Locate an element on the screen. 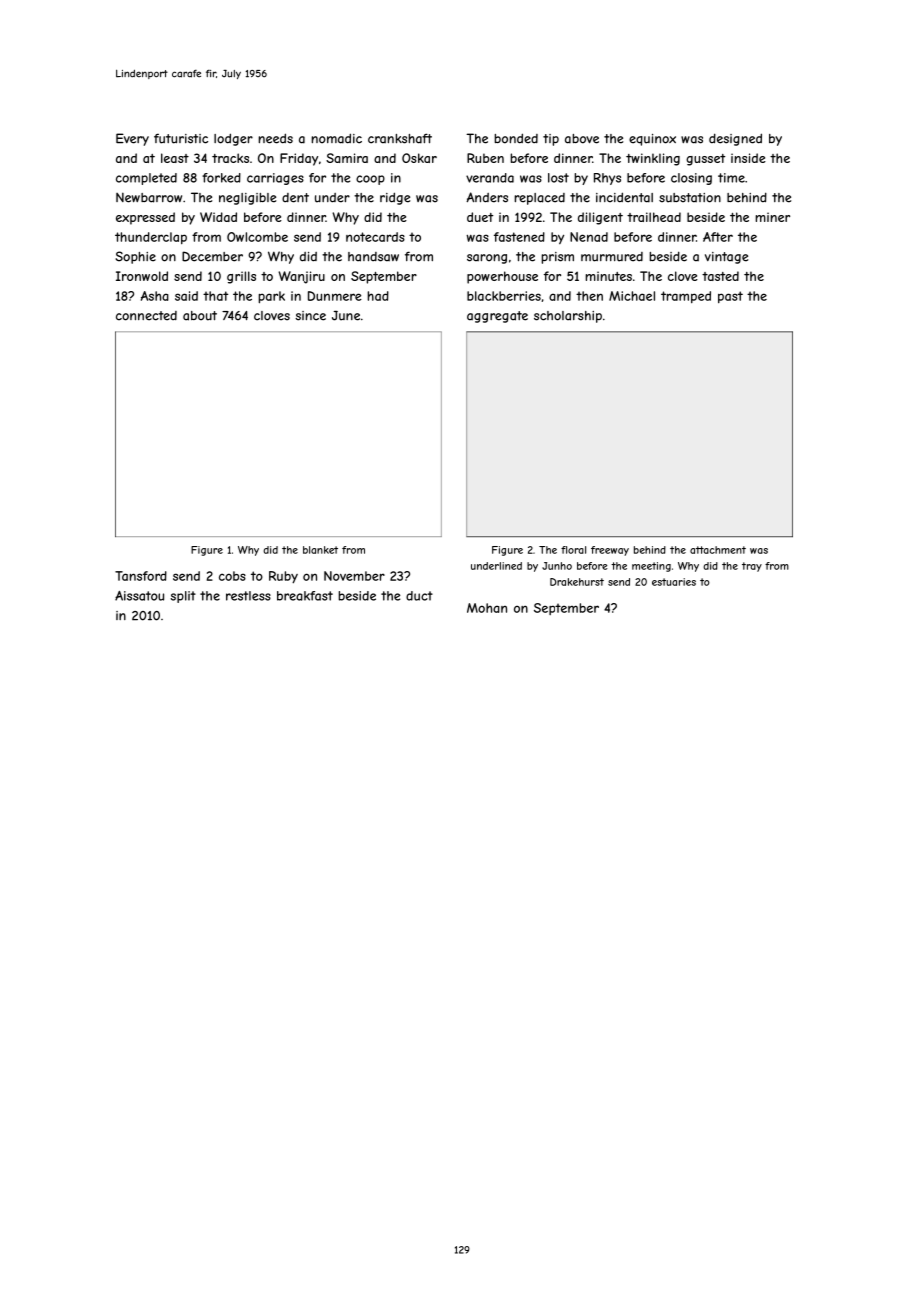 Image resolution: width=908 pixels, height=1316 pixels. futuristic is located at coordinates (181, 138).
